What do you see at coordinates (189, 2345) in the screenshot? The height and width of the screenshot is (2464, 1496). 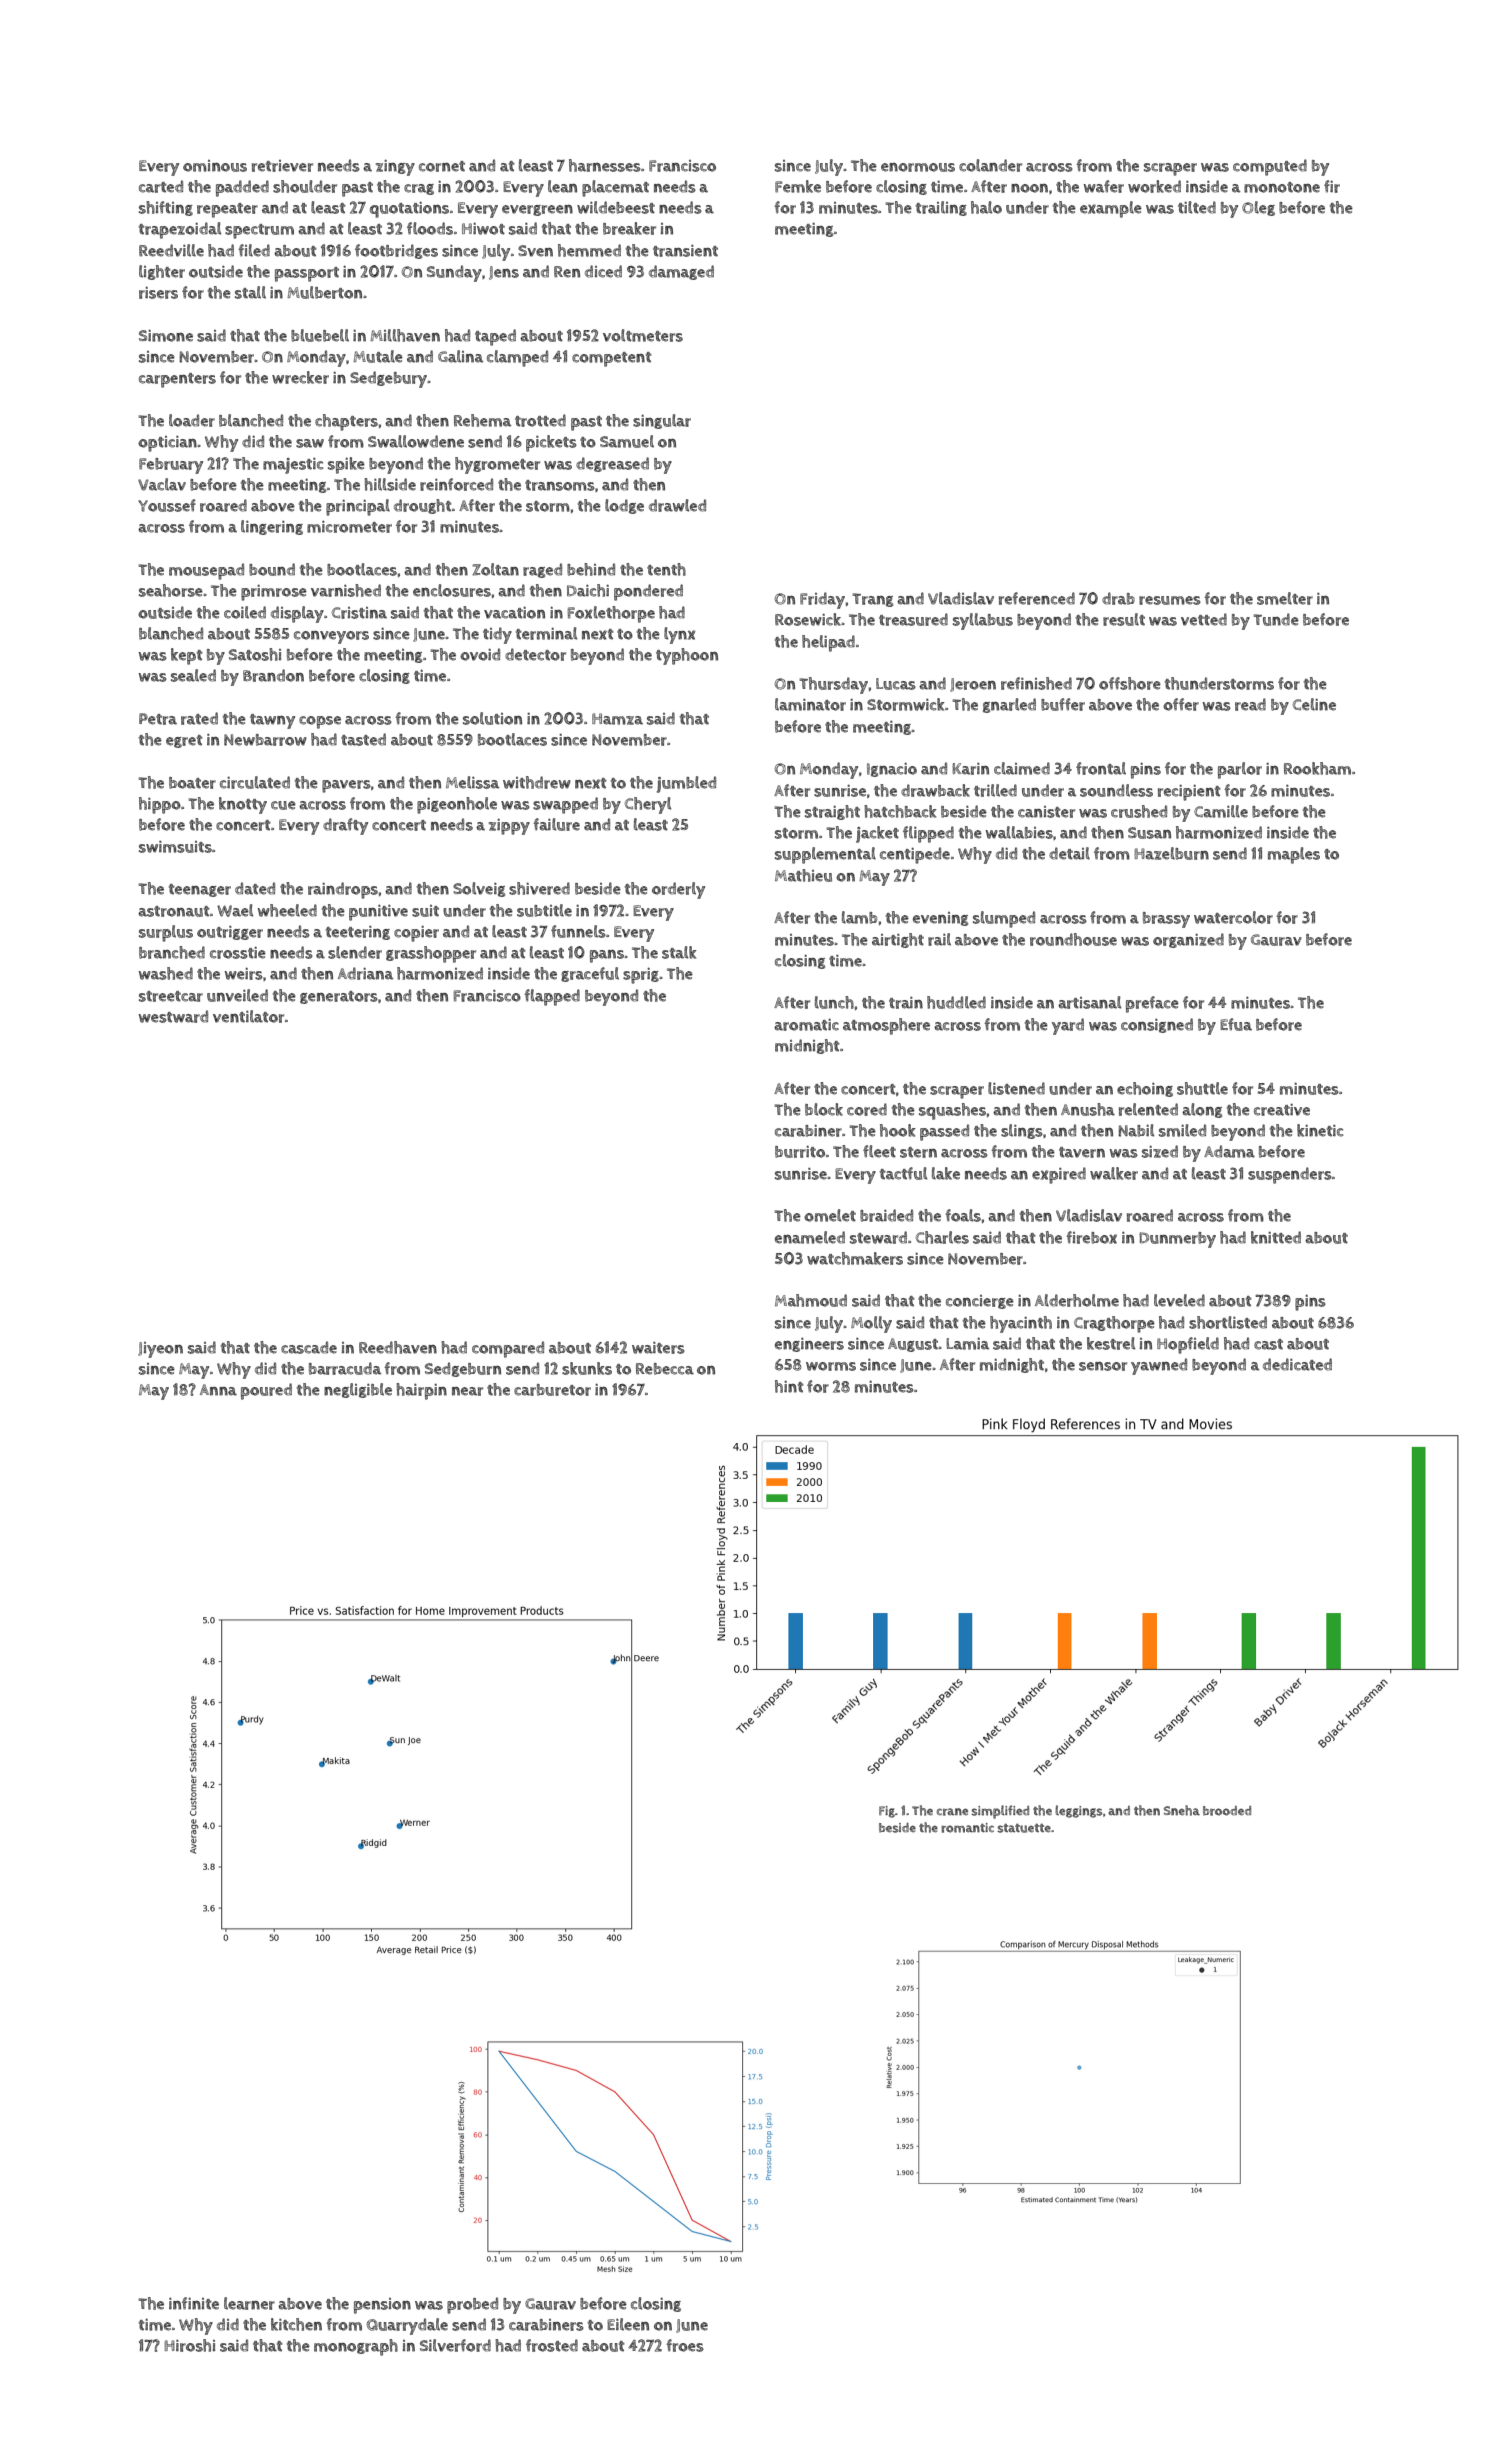 I see `Hiroshi` at bounding box center [189, 2345].
